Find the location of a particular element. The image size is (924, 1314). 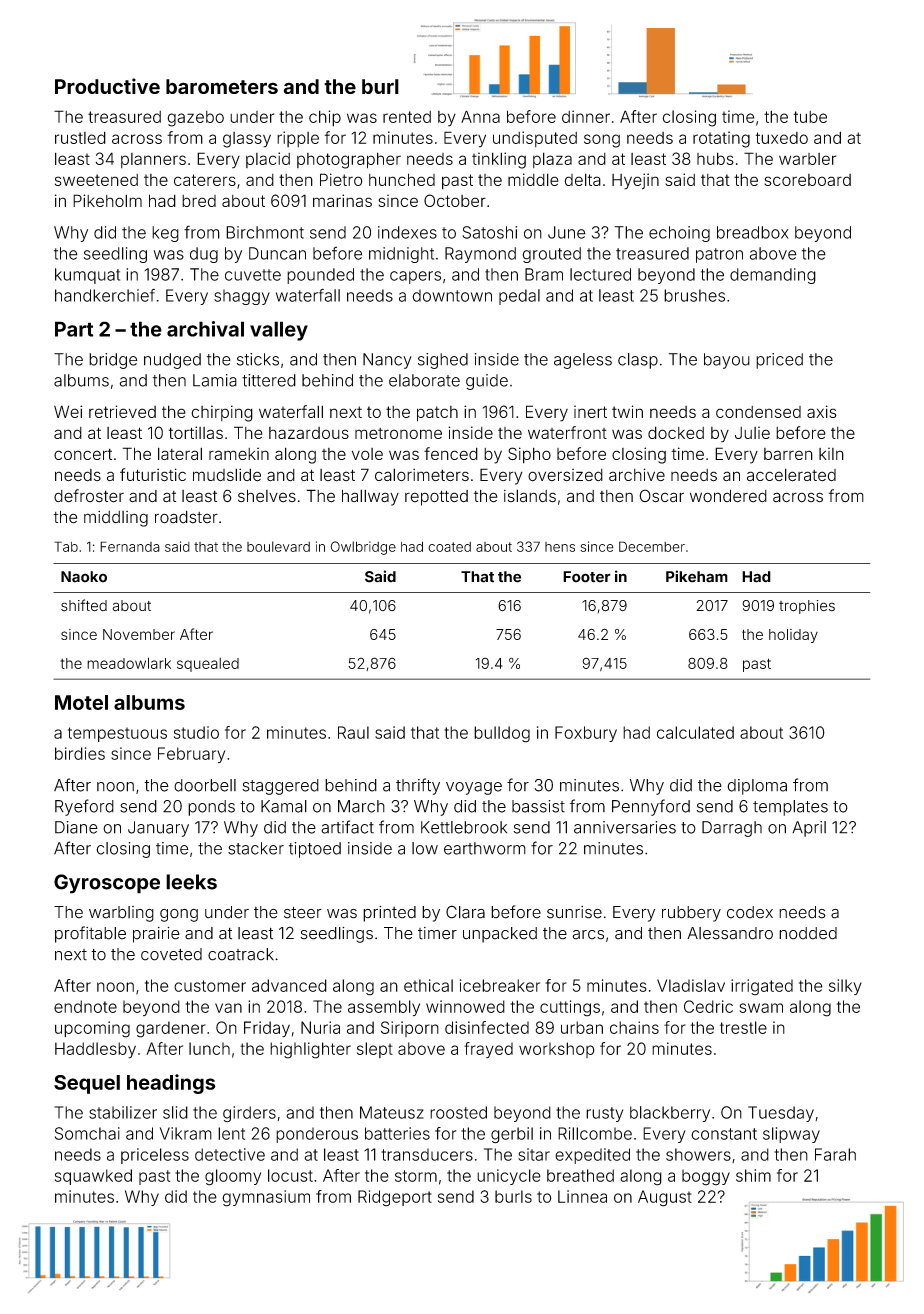

chirping is located at coordinates (222, 413).
